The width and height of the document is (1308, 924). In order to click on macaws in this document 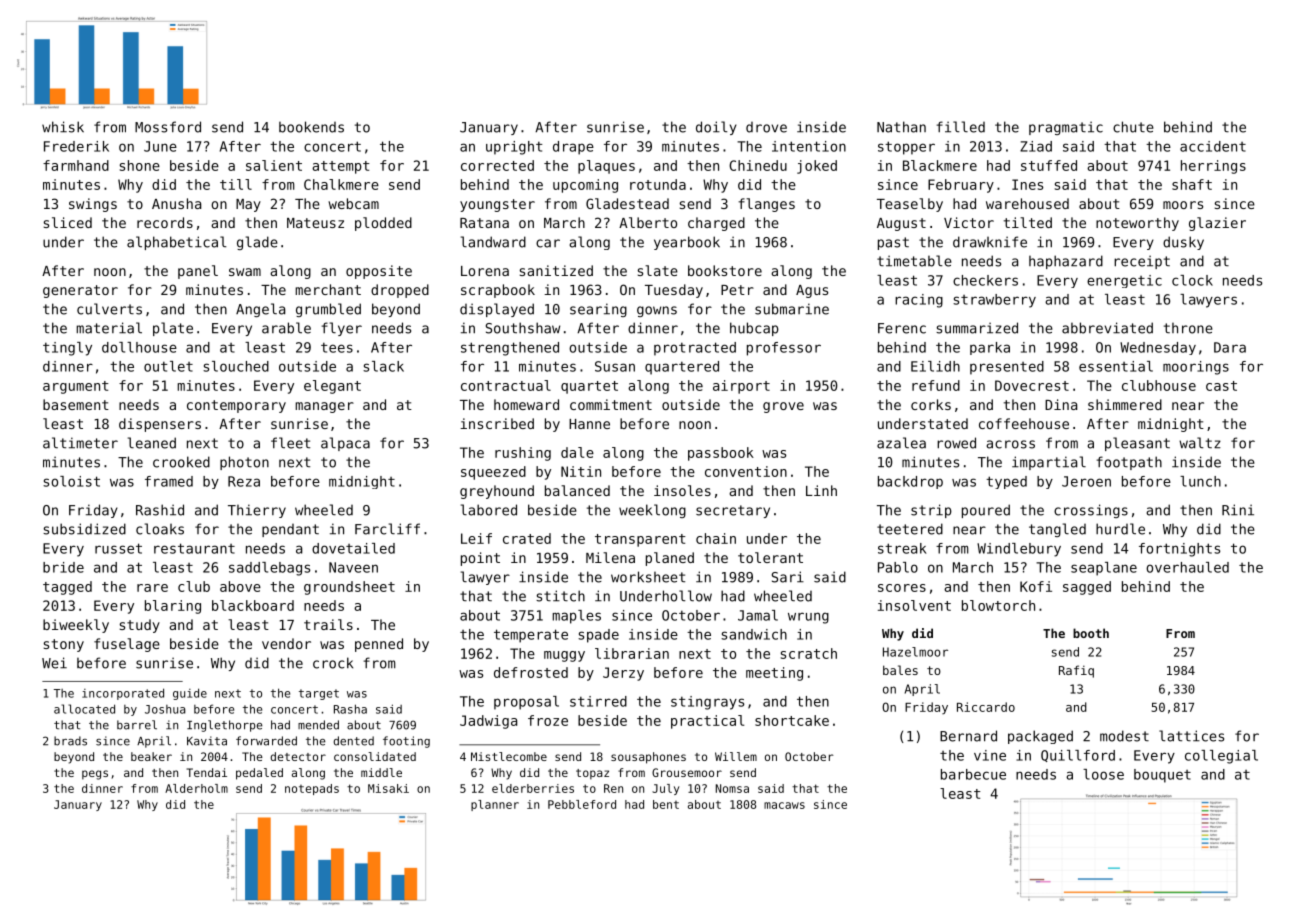, I will do `click(784, 805)`.
